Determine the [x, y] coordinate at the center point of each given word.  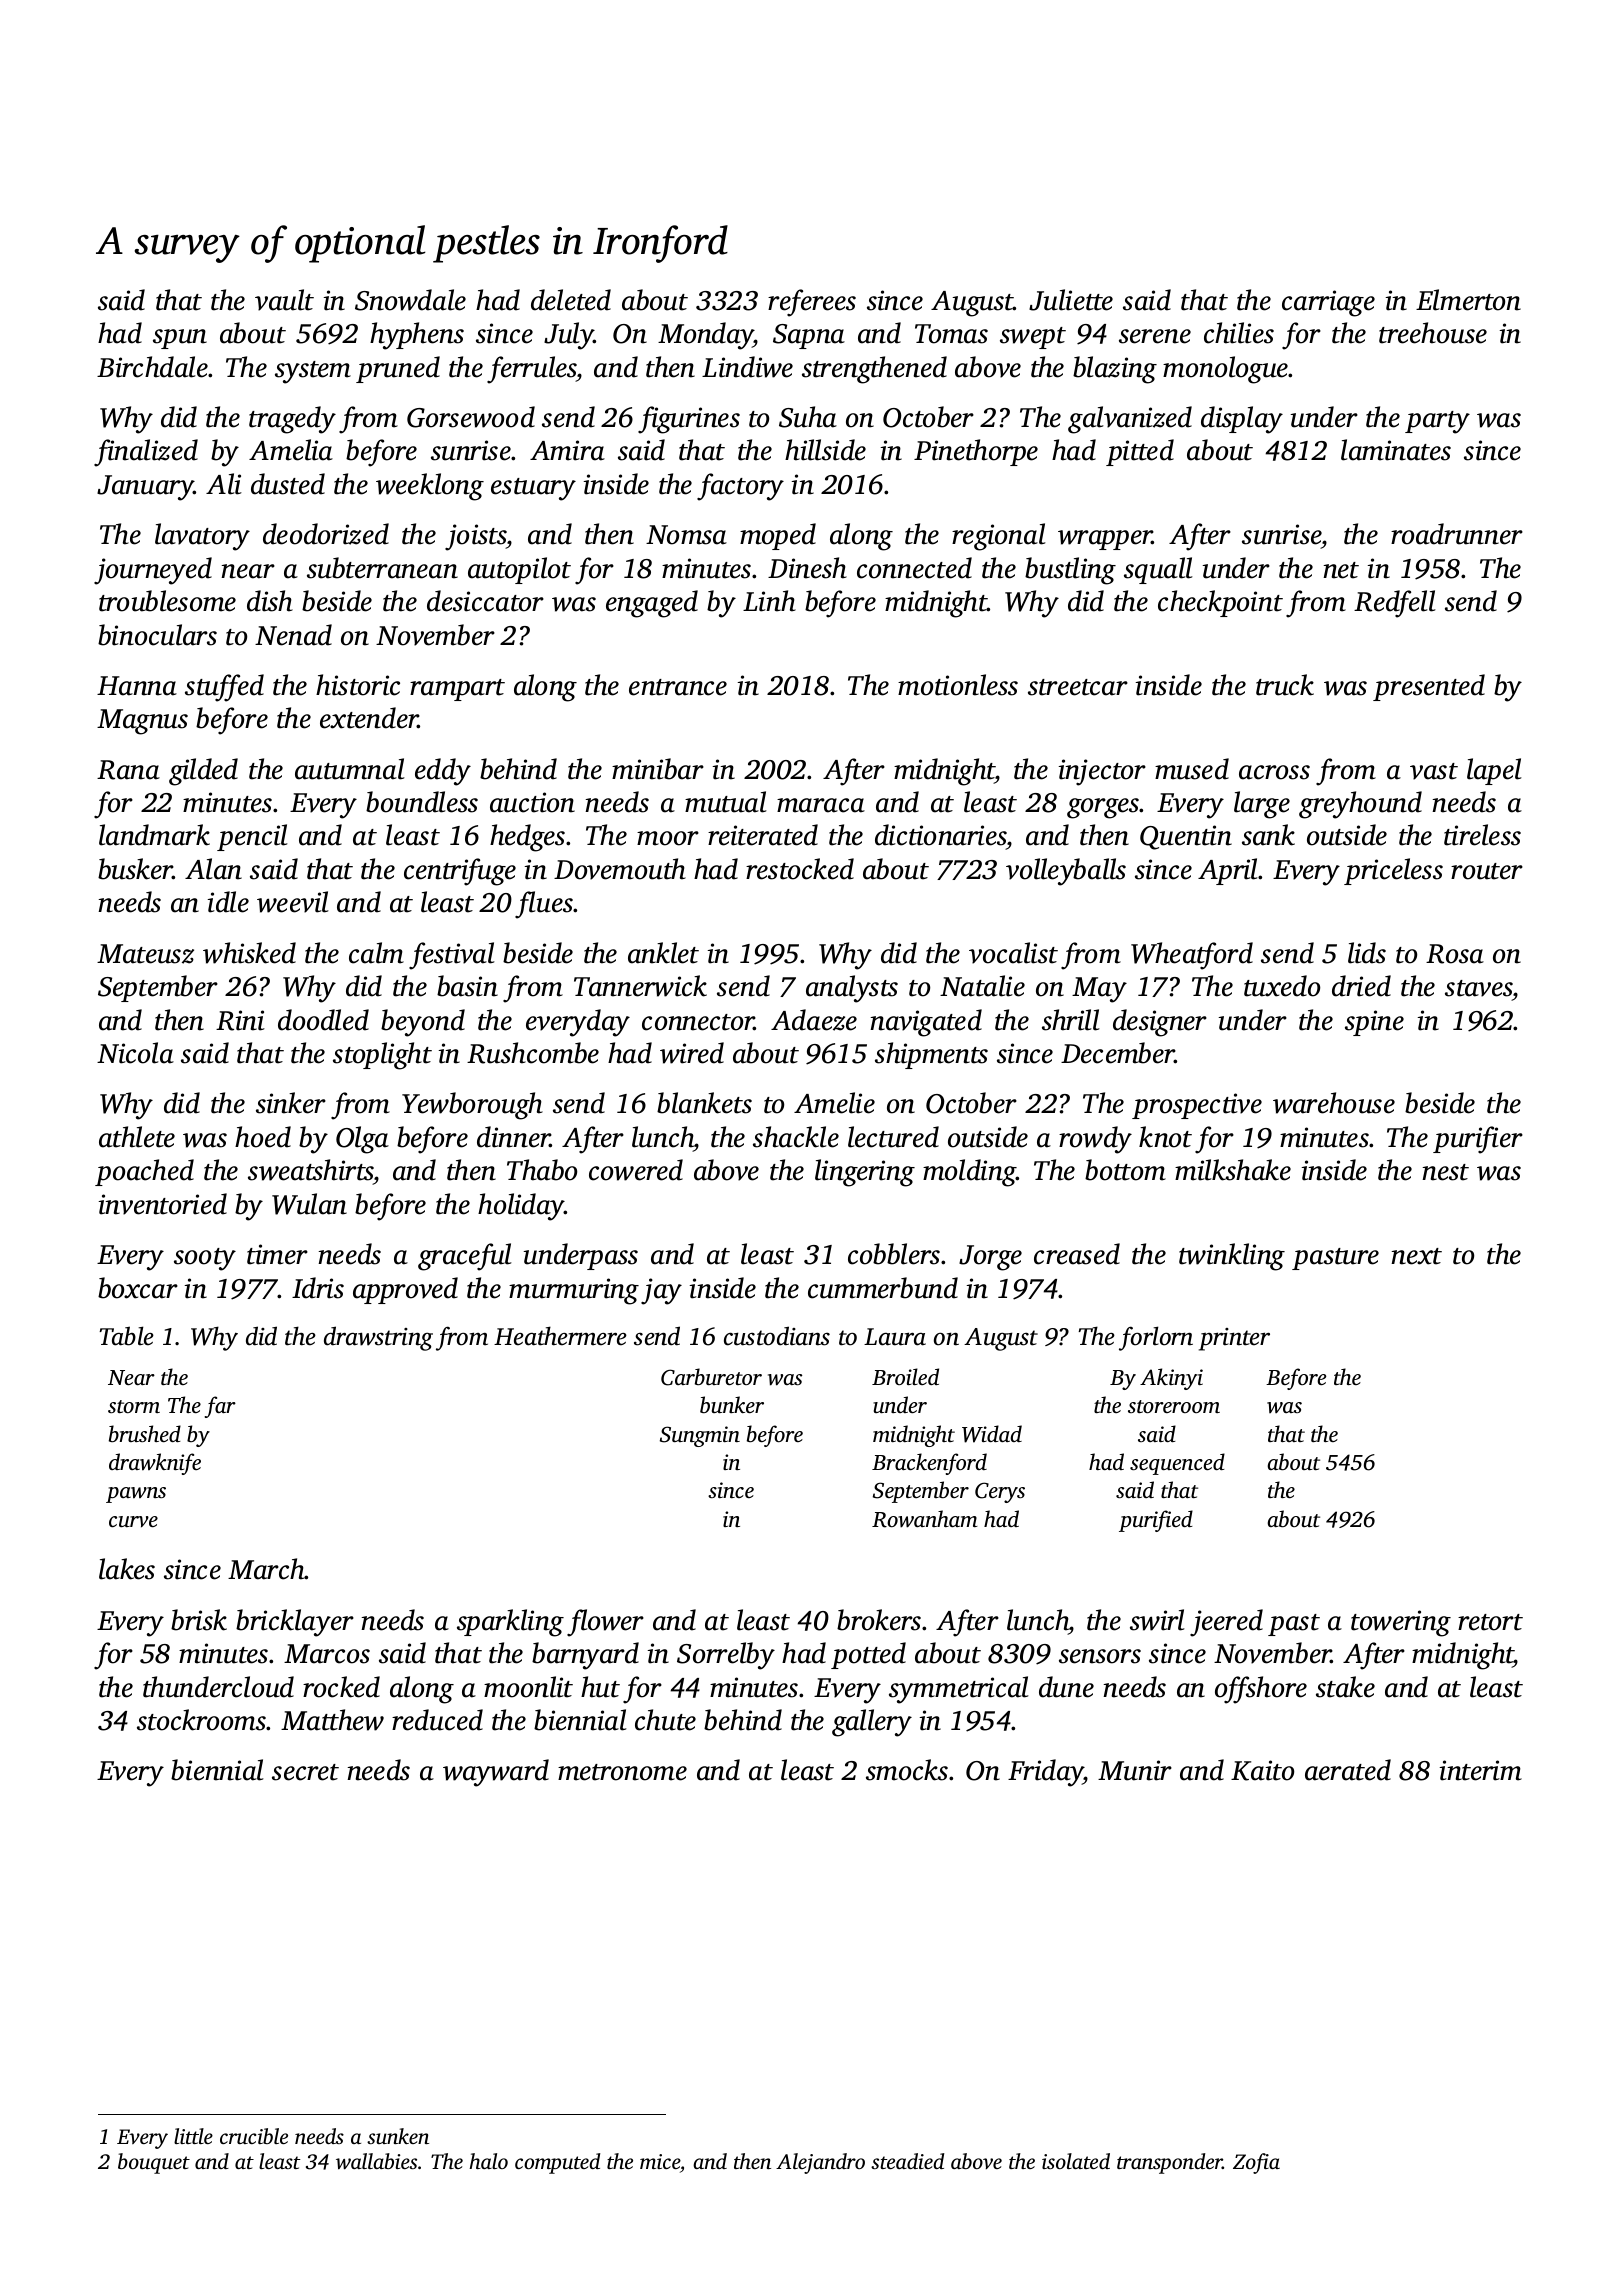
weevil [293, 902]
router [1487, 871]
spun [180, 339]
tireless [1482, 835]
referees [812, 303]
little [193, 2136]
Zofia [1256, 2163]
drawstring [378, 1338]
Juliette [1071, 300]
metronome [622, 1772]
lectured [893, 1137]
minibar [658, 769]
